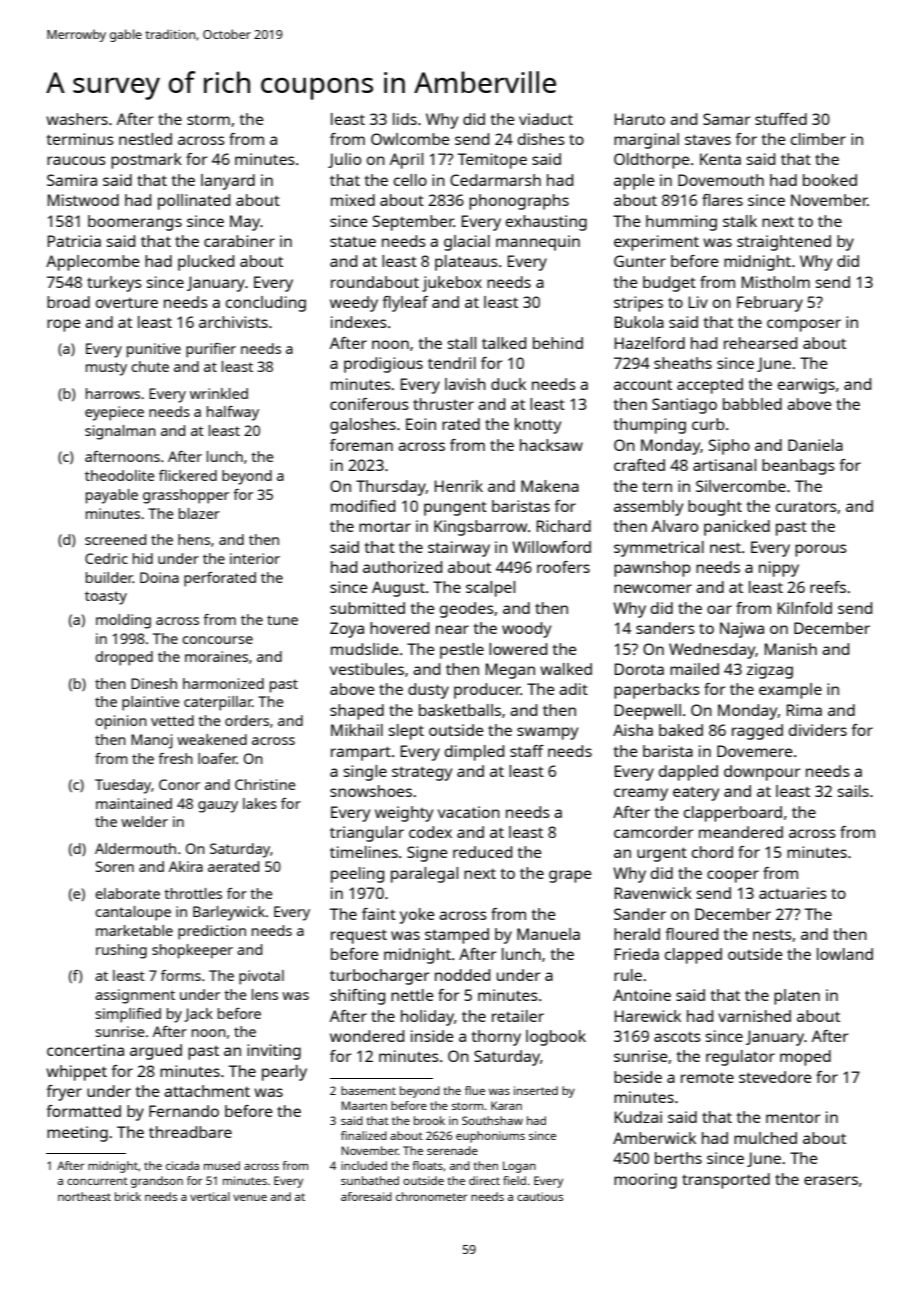 The width and height of the screenshot is (924, 1308). What do you see at coordinates (546, 119) in the screenshot?
I see `viaduct` at bounding box center [546, 119].
